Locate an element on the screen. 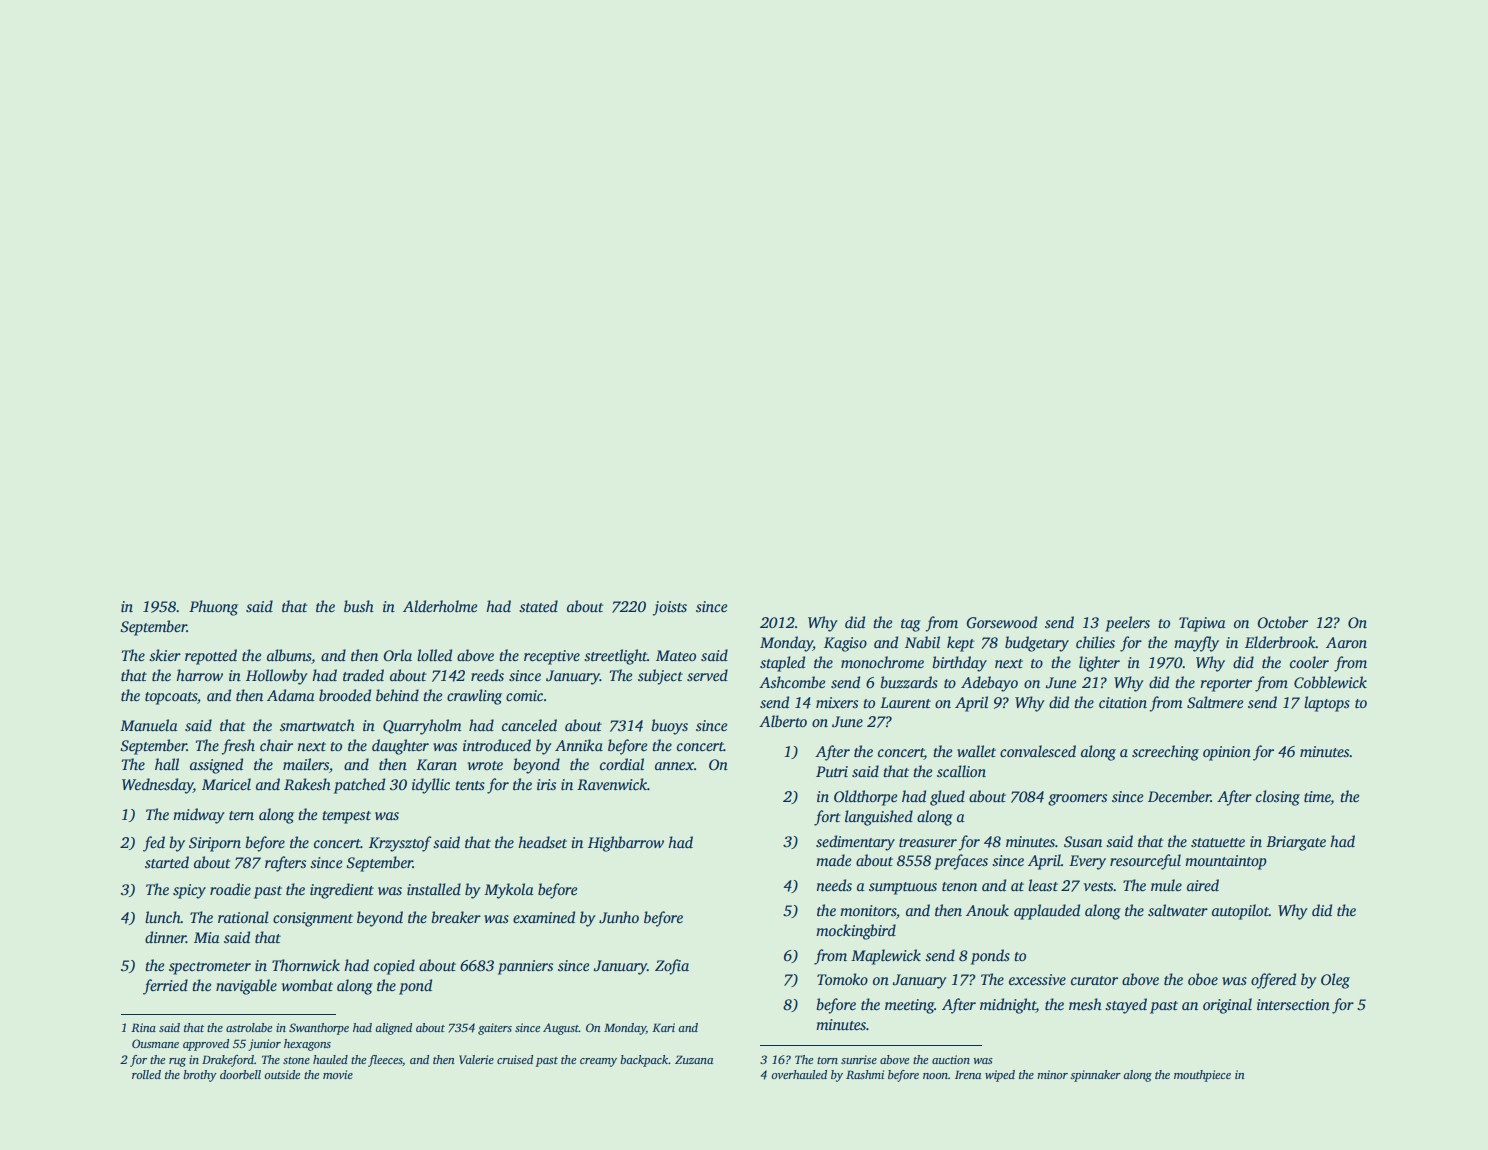 Image resolution: width=1488 pixels, height=1150 pixels. autopilot is located at coordinates (1240, 912).
